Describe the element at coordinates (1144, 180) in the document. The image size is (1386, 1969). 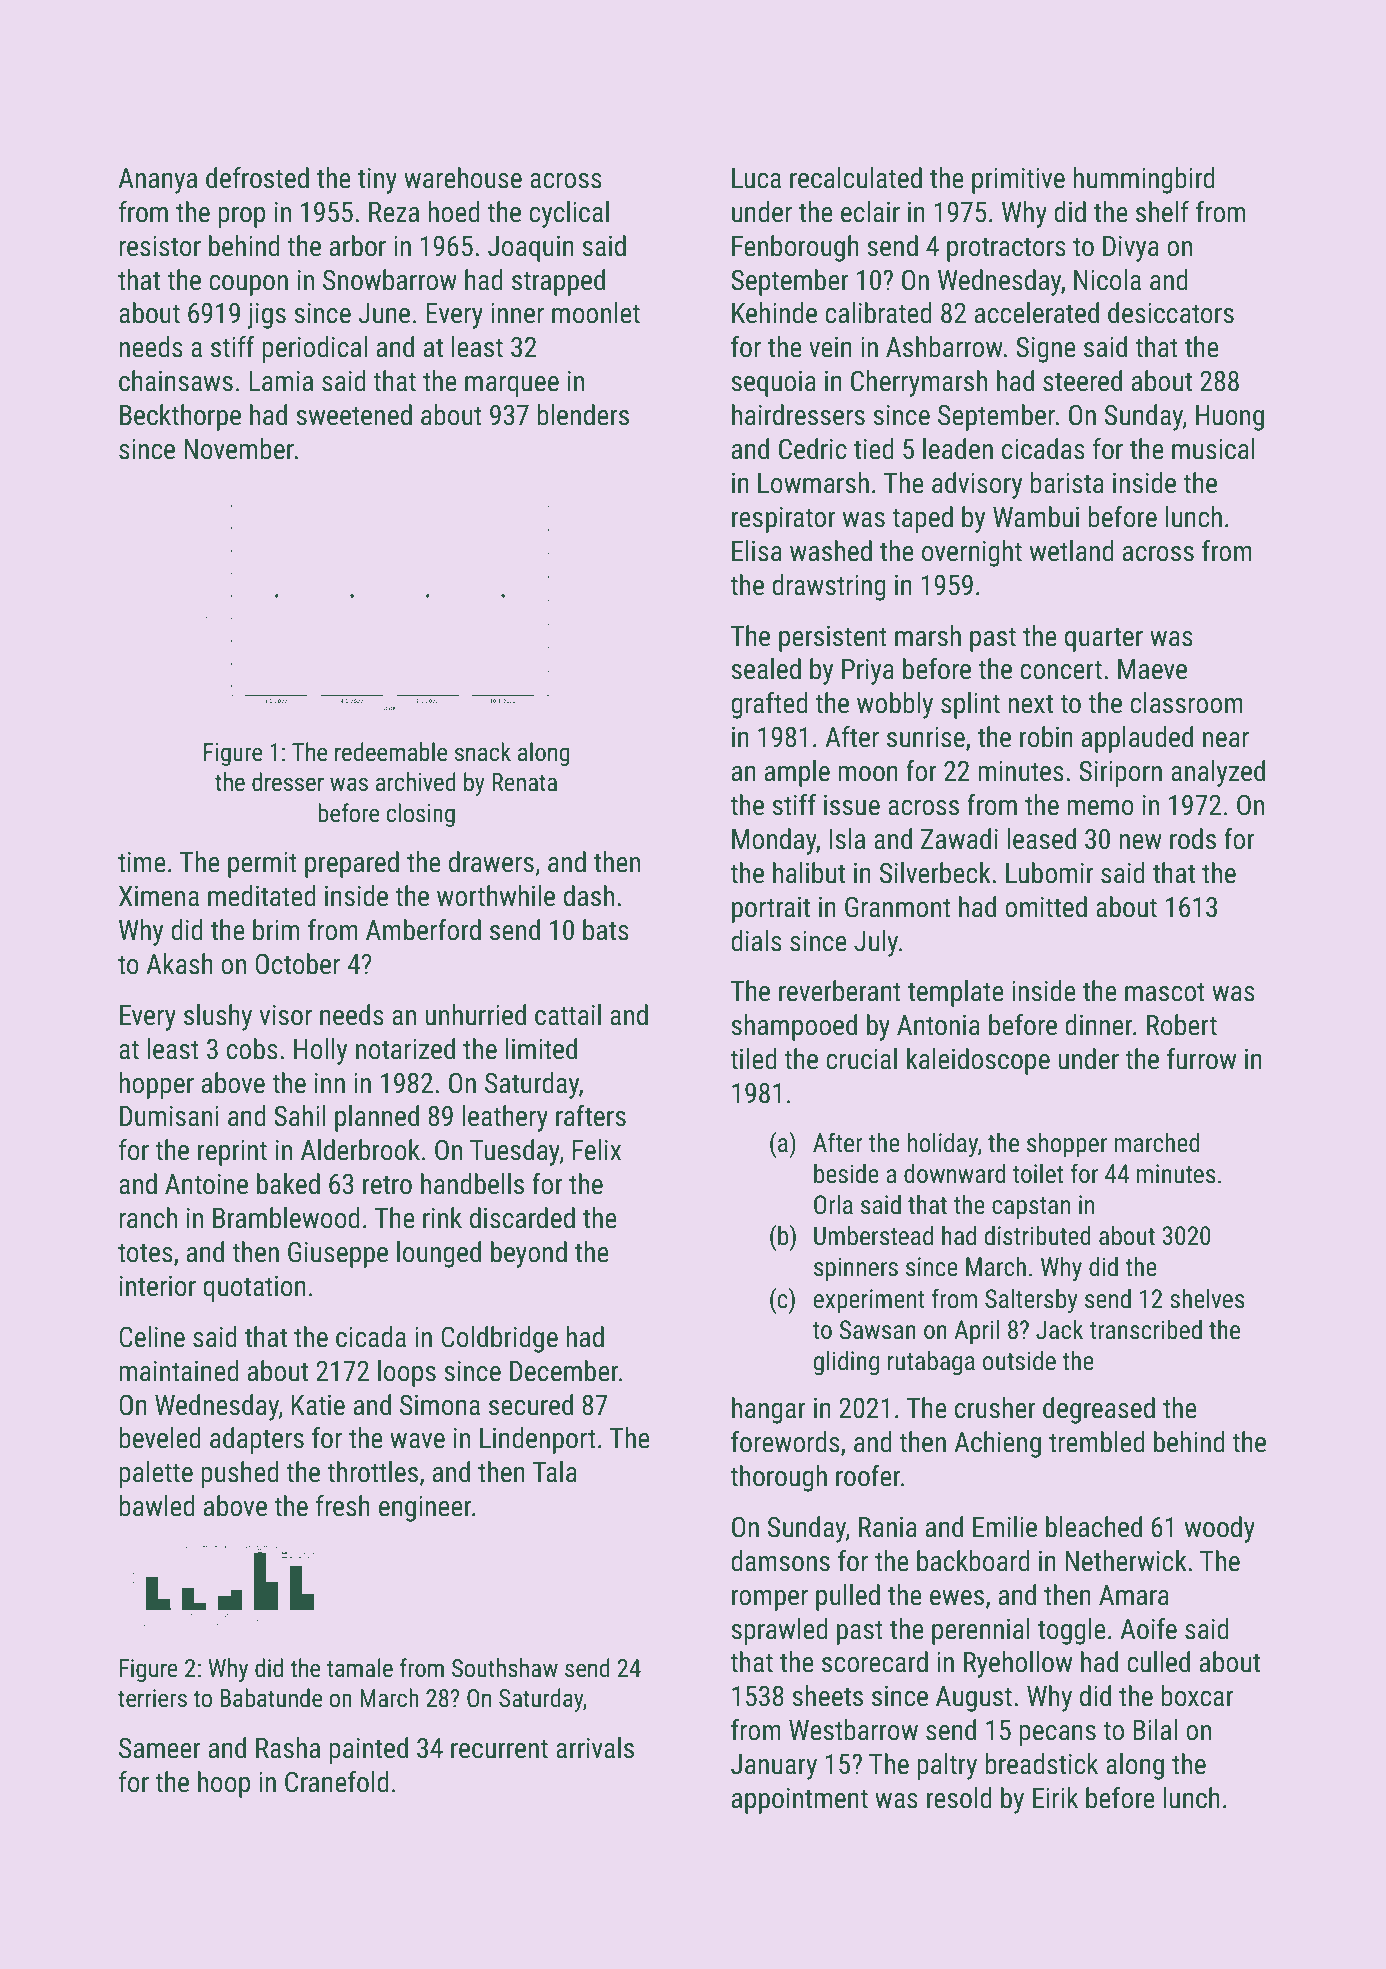
I see `hummingbird` at that location.
